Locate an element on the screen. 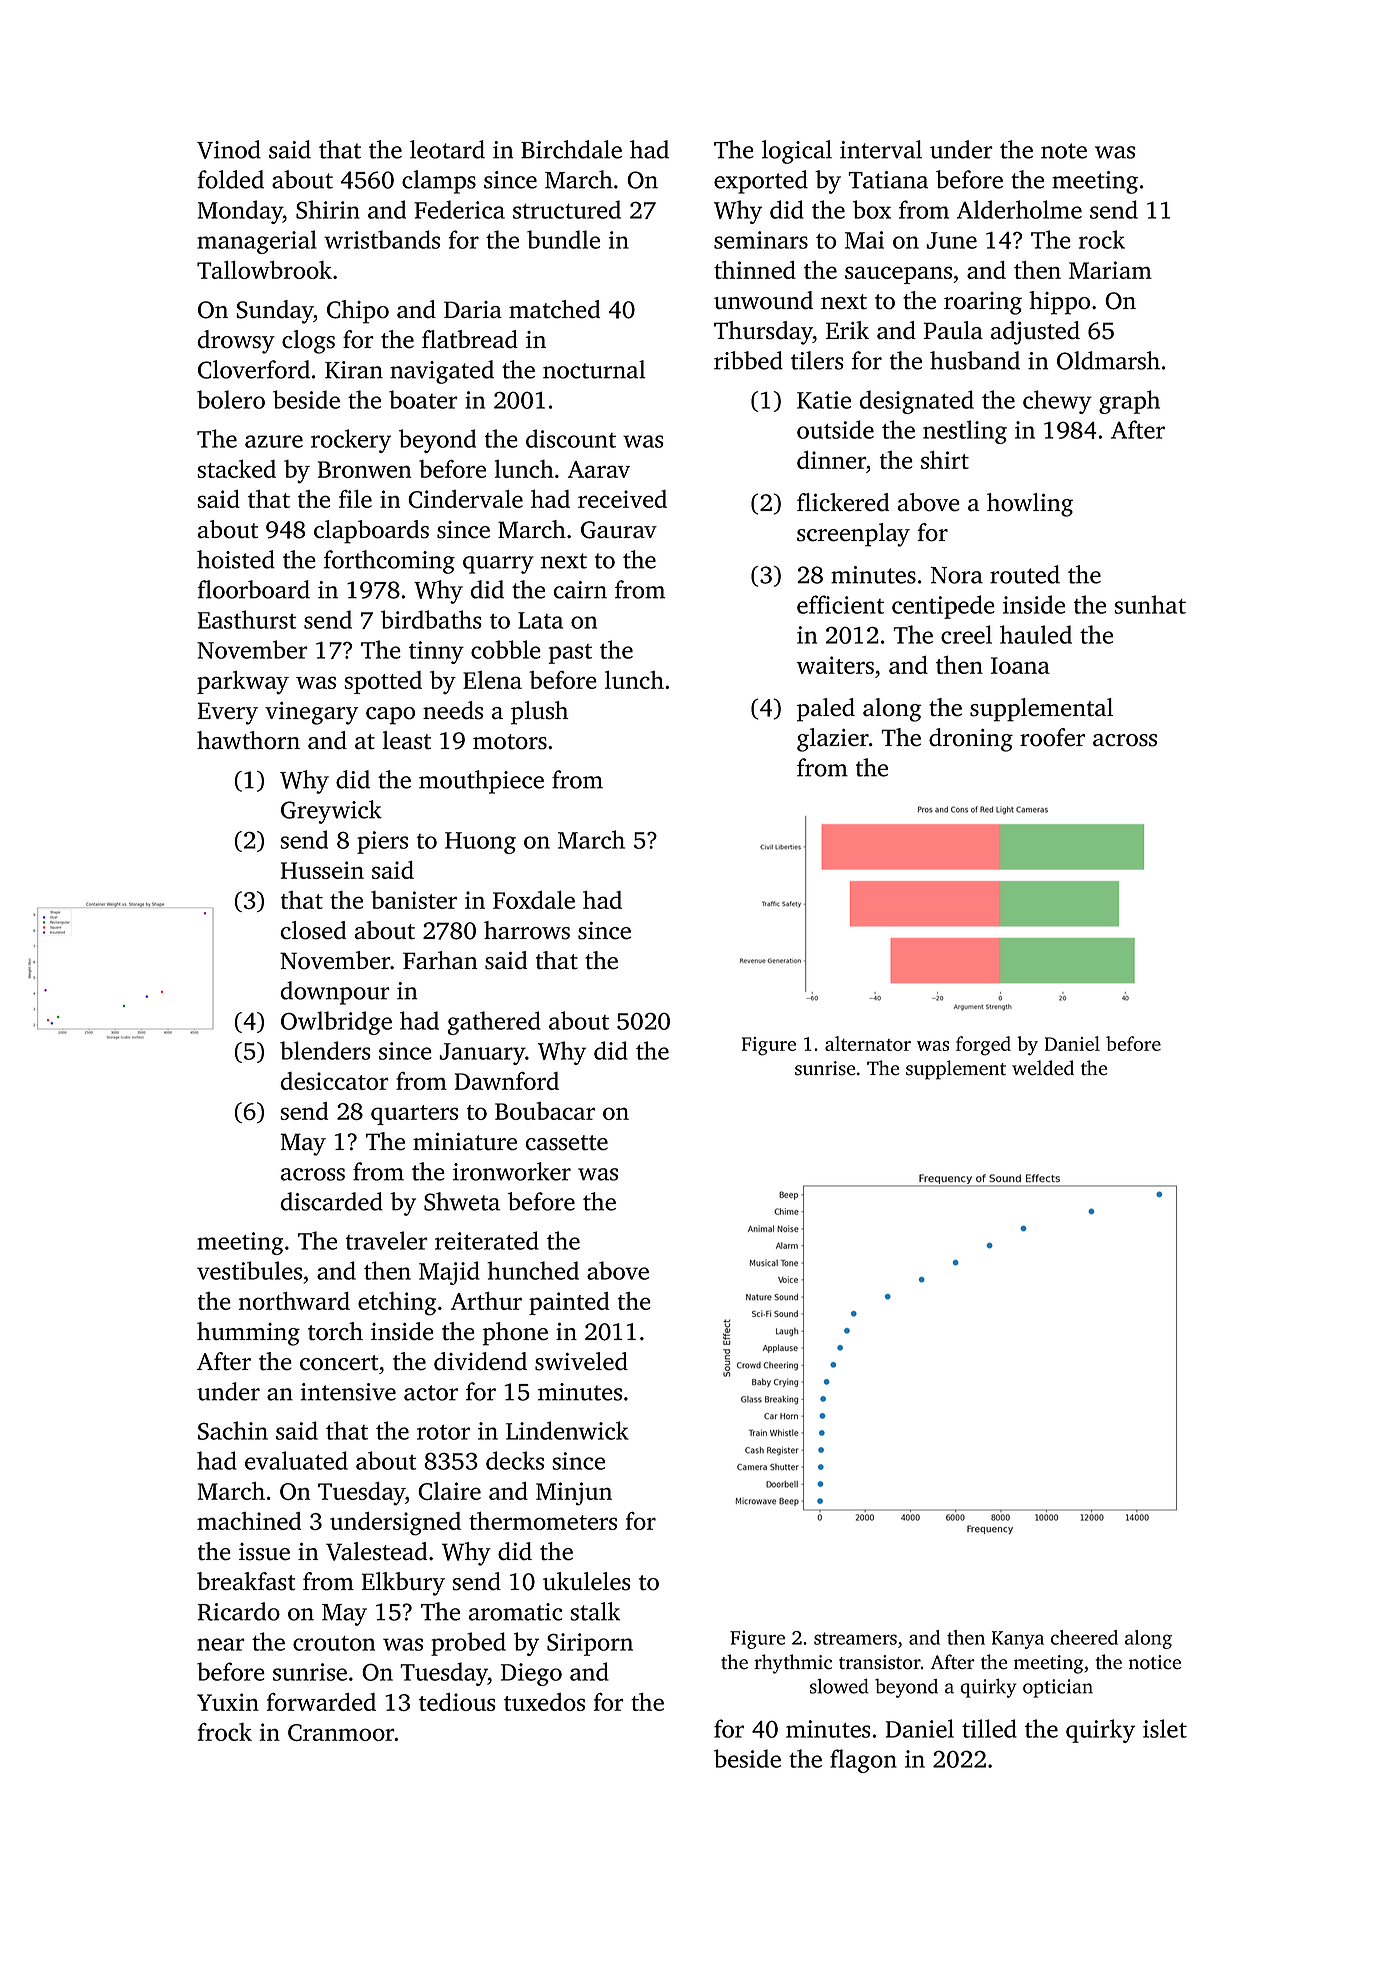  creel is located at coordinates (966, 634).
